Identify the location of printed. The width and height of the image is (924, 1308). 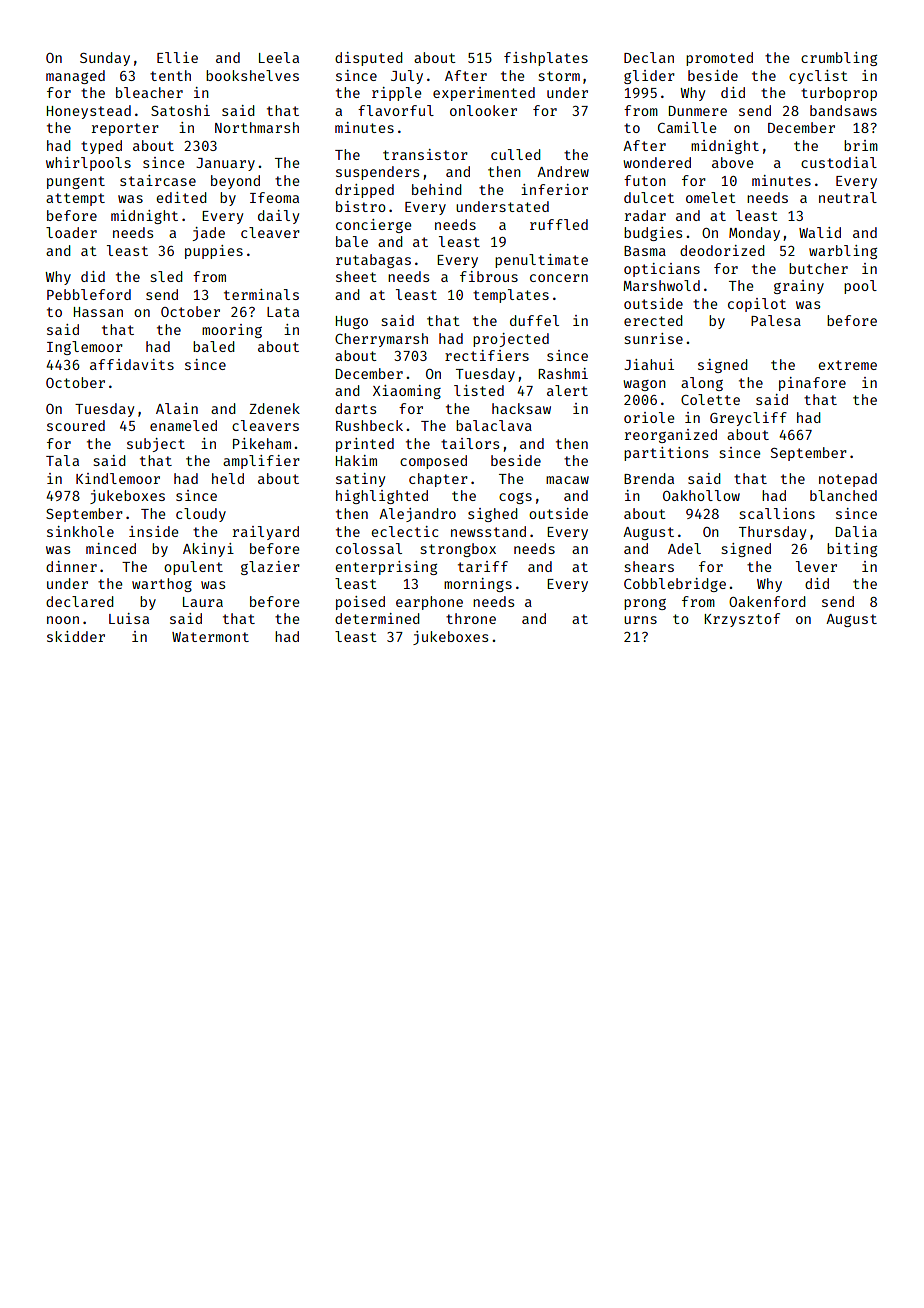
(365, 445).
